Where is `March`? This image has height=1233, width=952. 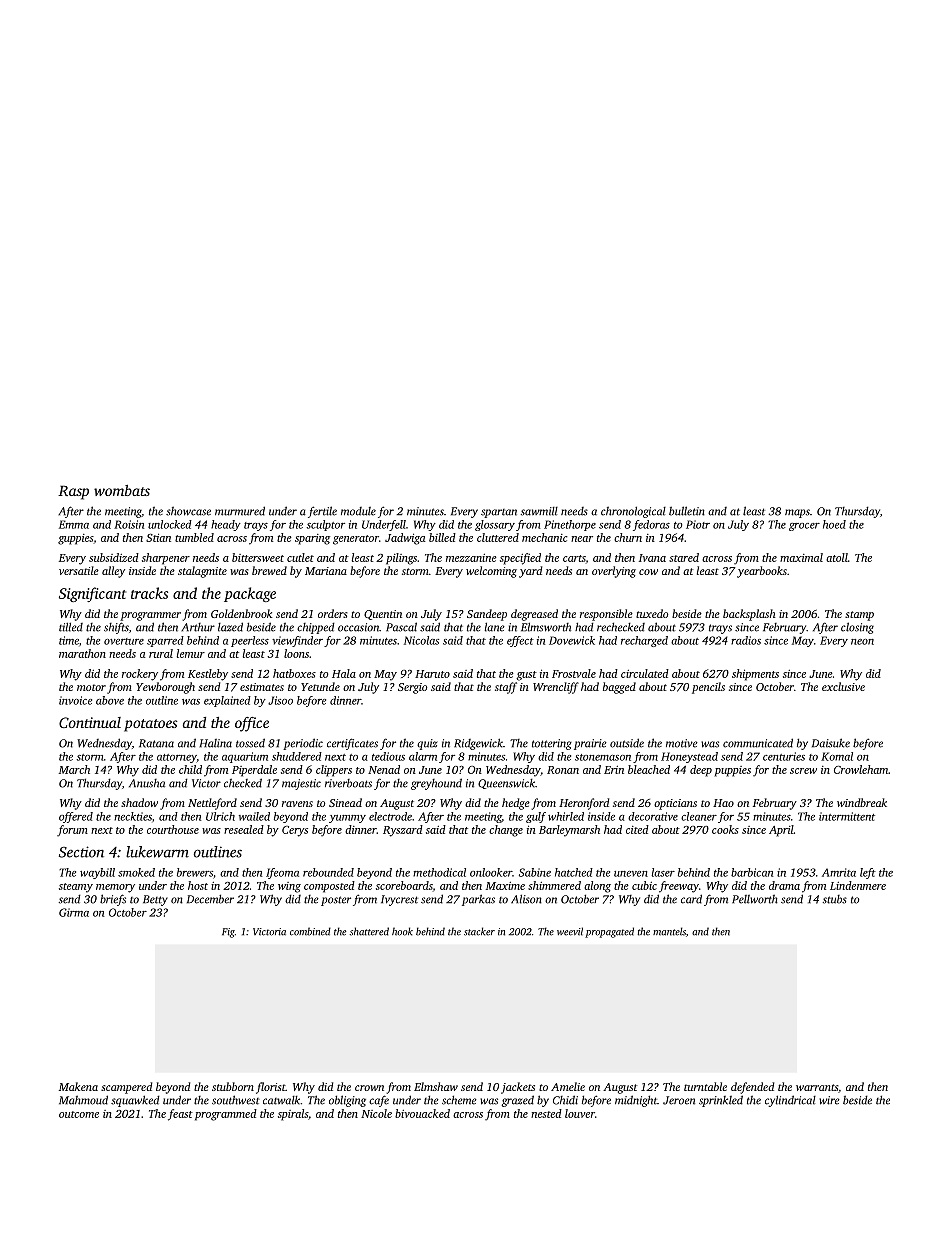 March is located at coordinates (74, 769).
